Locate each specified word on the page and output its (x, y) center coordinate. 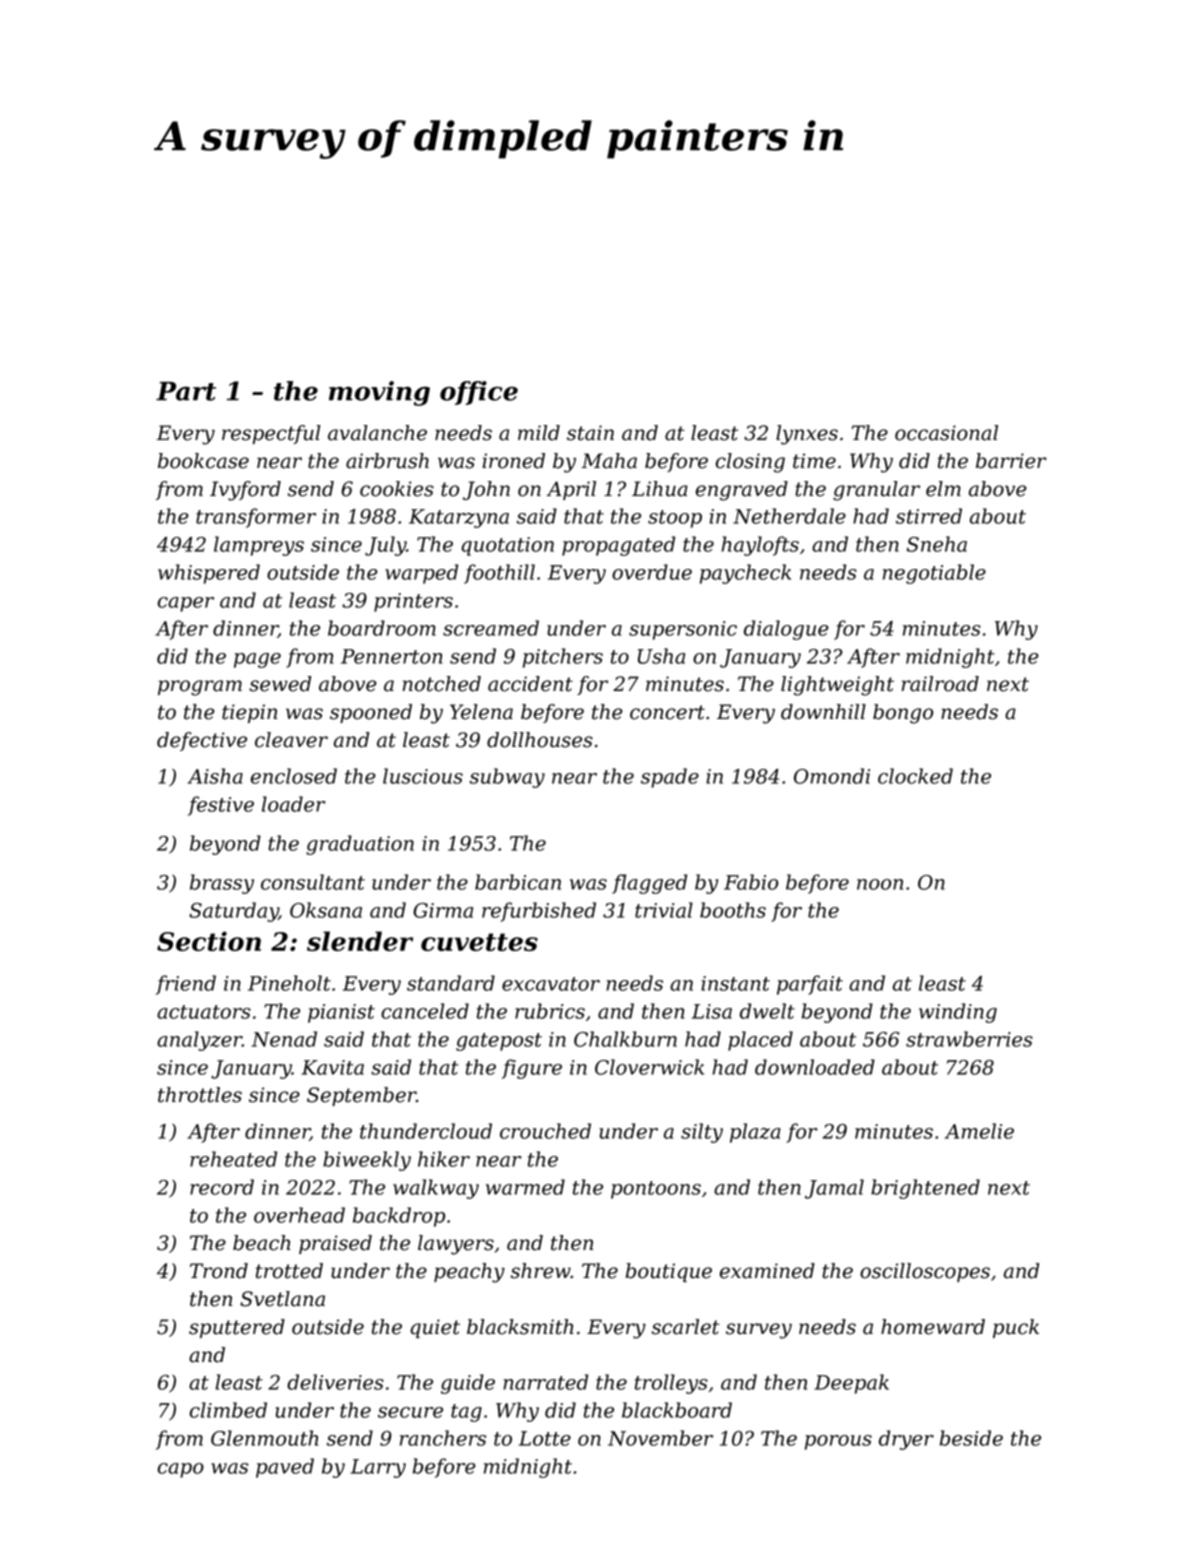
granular (876, 491)
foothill (499, 574)
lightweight (837, 686)
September (361, 1096)
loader (294, 804)
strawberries (969, 1039)
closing (750, 463)
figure (532, 1069)
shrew (541, 1271)
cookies (397, 489)
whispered (209, 574)
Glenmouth (264, 1438)
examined (767, 1271)
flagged (649, 884)
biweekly (367, 1161)
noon (880, 884)
